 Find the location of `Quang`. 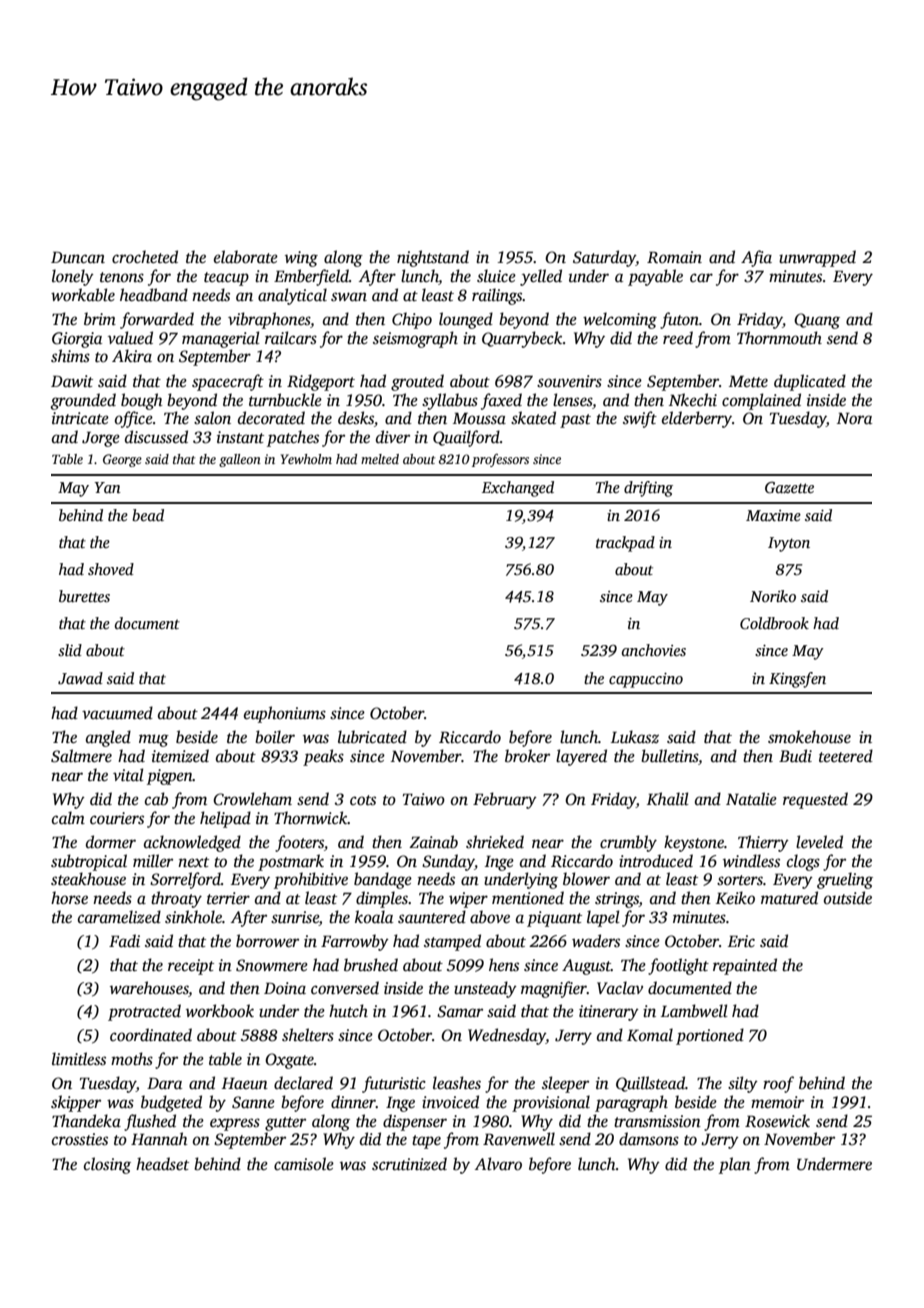

Quang is located at coordinates (817, 321).
